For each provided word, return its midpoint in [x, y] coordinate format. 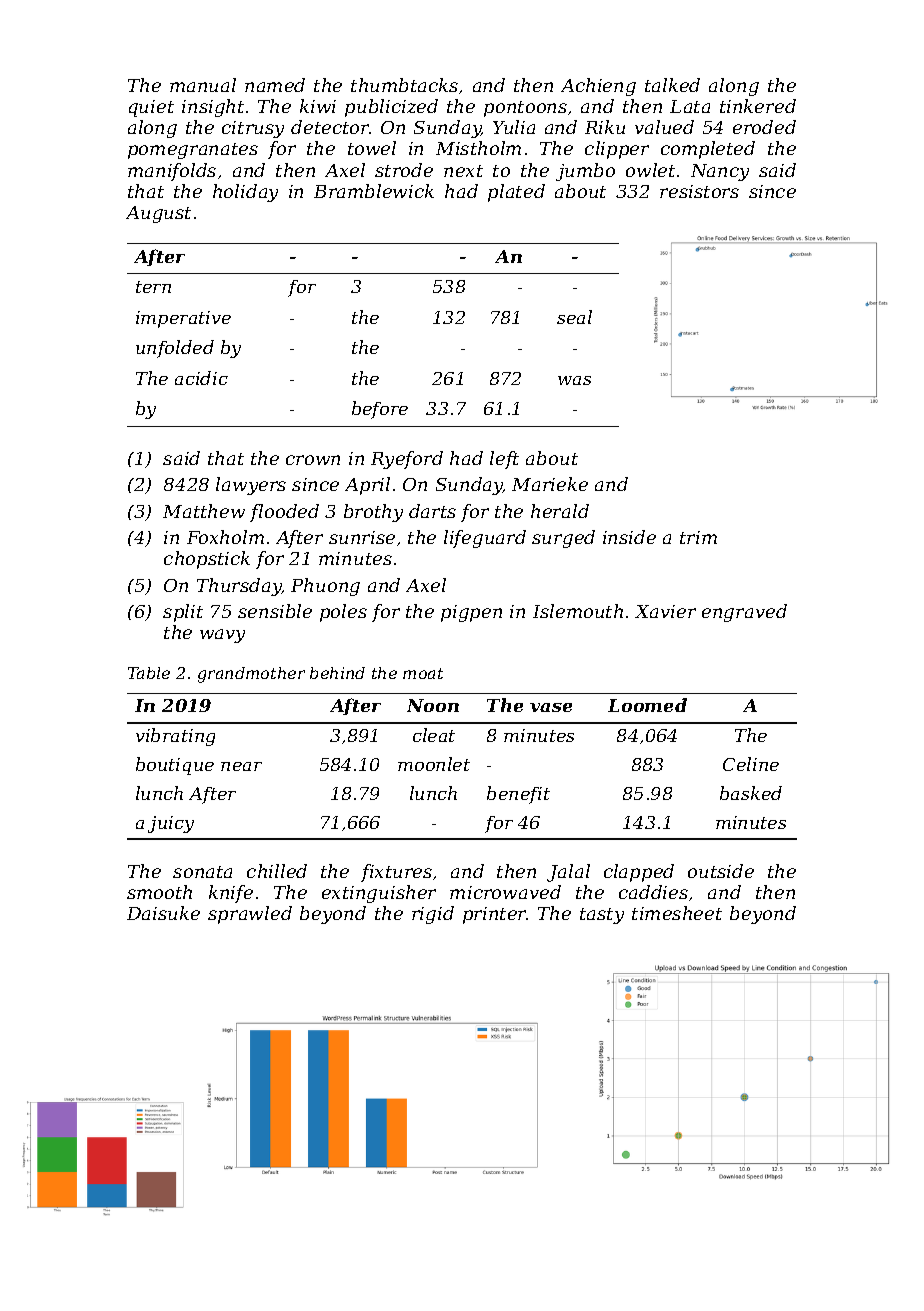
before [380, 410]
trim [698, 537]
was [574, 380]
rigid [433, 915]
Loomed [647, 705]
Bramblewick [374, 191]
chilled [277, 871]
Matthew [204, 511]
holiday [245, 193]
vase [551, 707]
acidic [201, 378]
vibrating [175, 737]
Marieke [550, 484]
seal [574, 317]
